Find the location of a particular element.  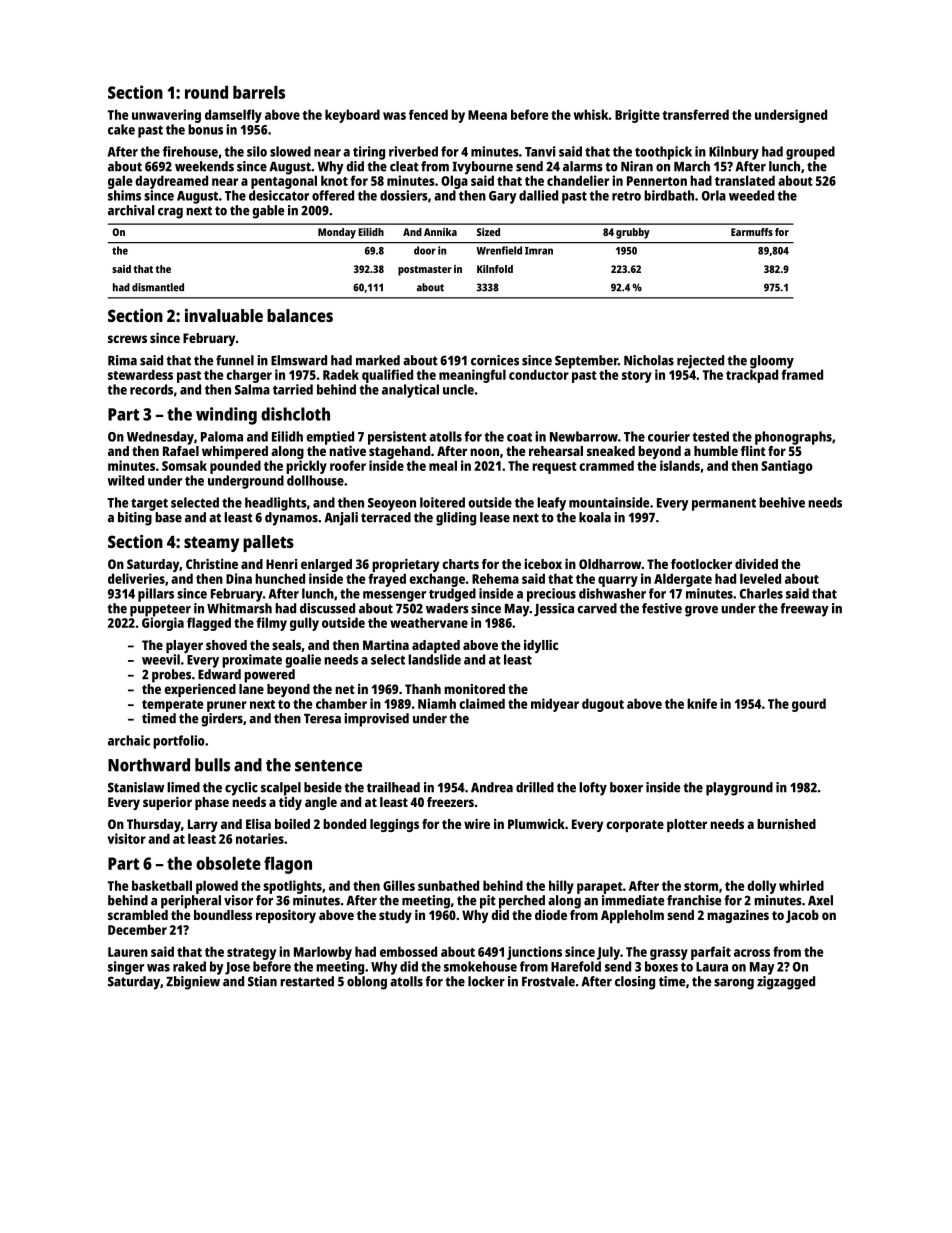

door is located at coordinates (425, 250).
